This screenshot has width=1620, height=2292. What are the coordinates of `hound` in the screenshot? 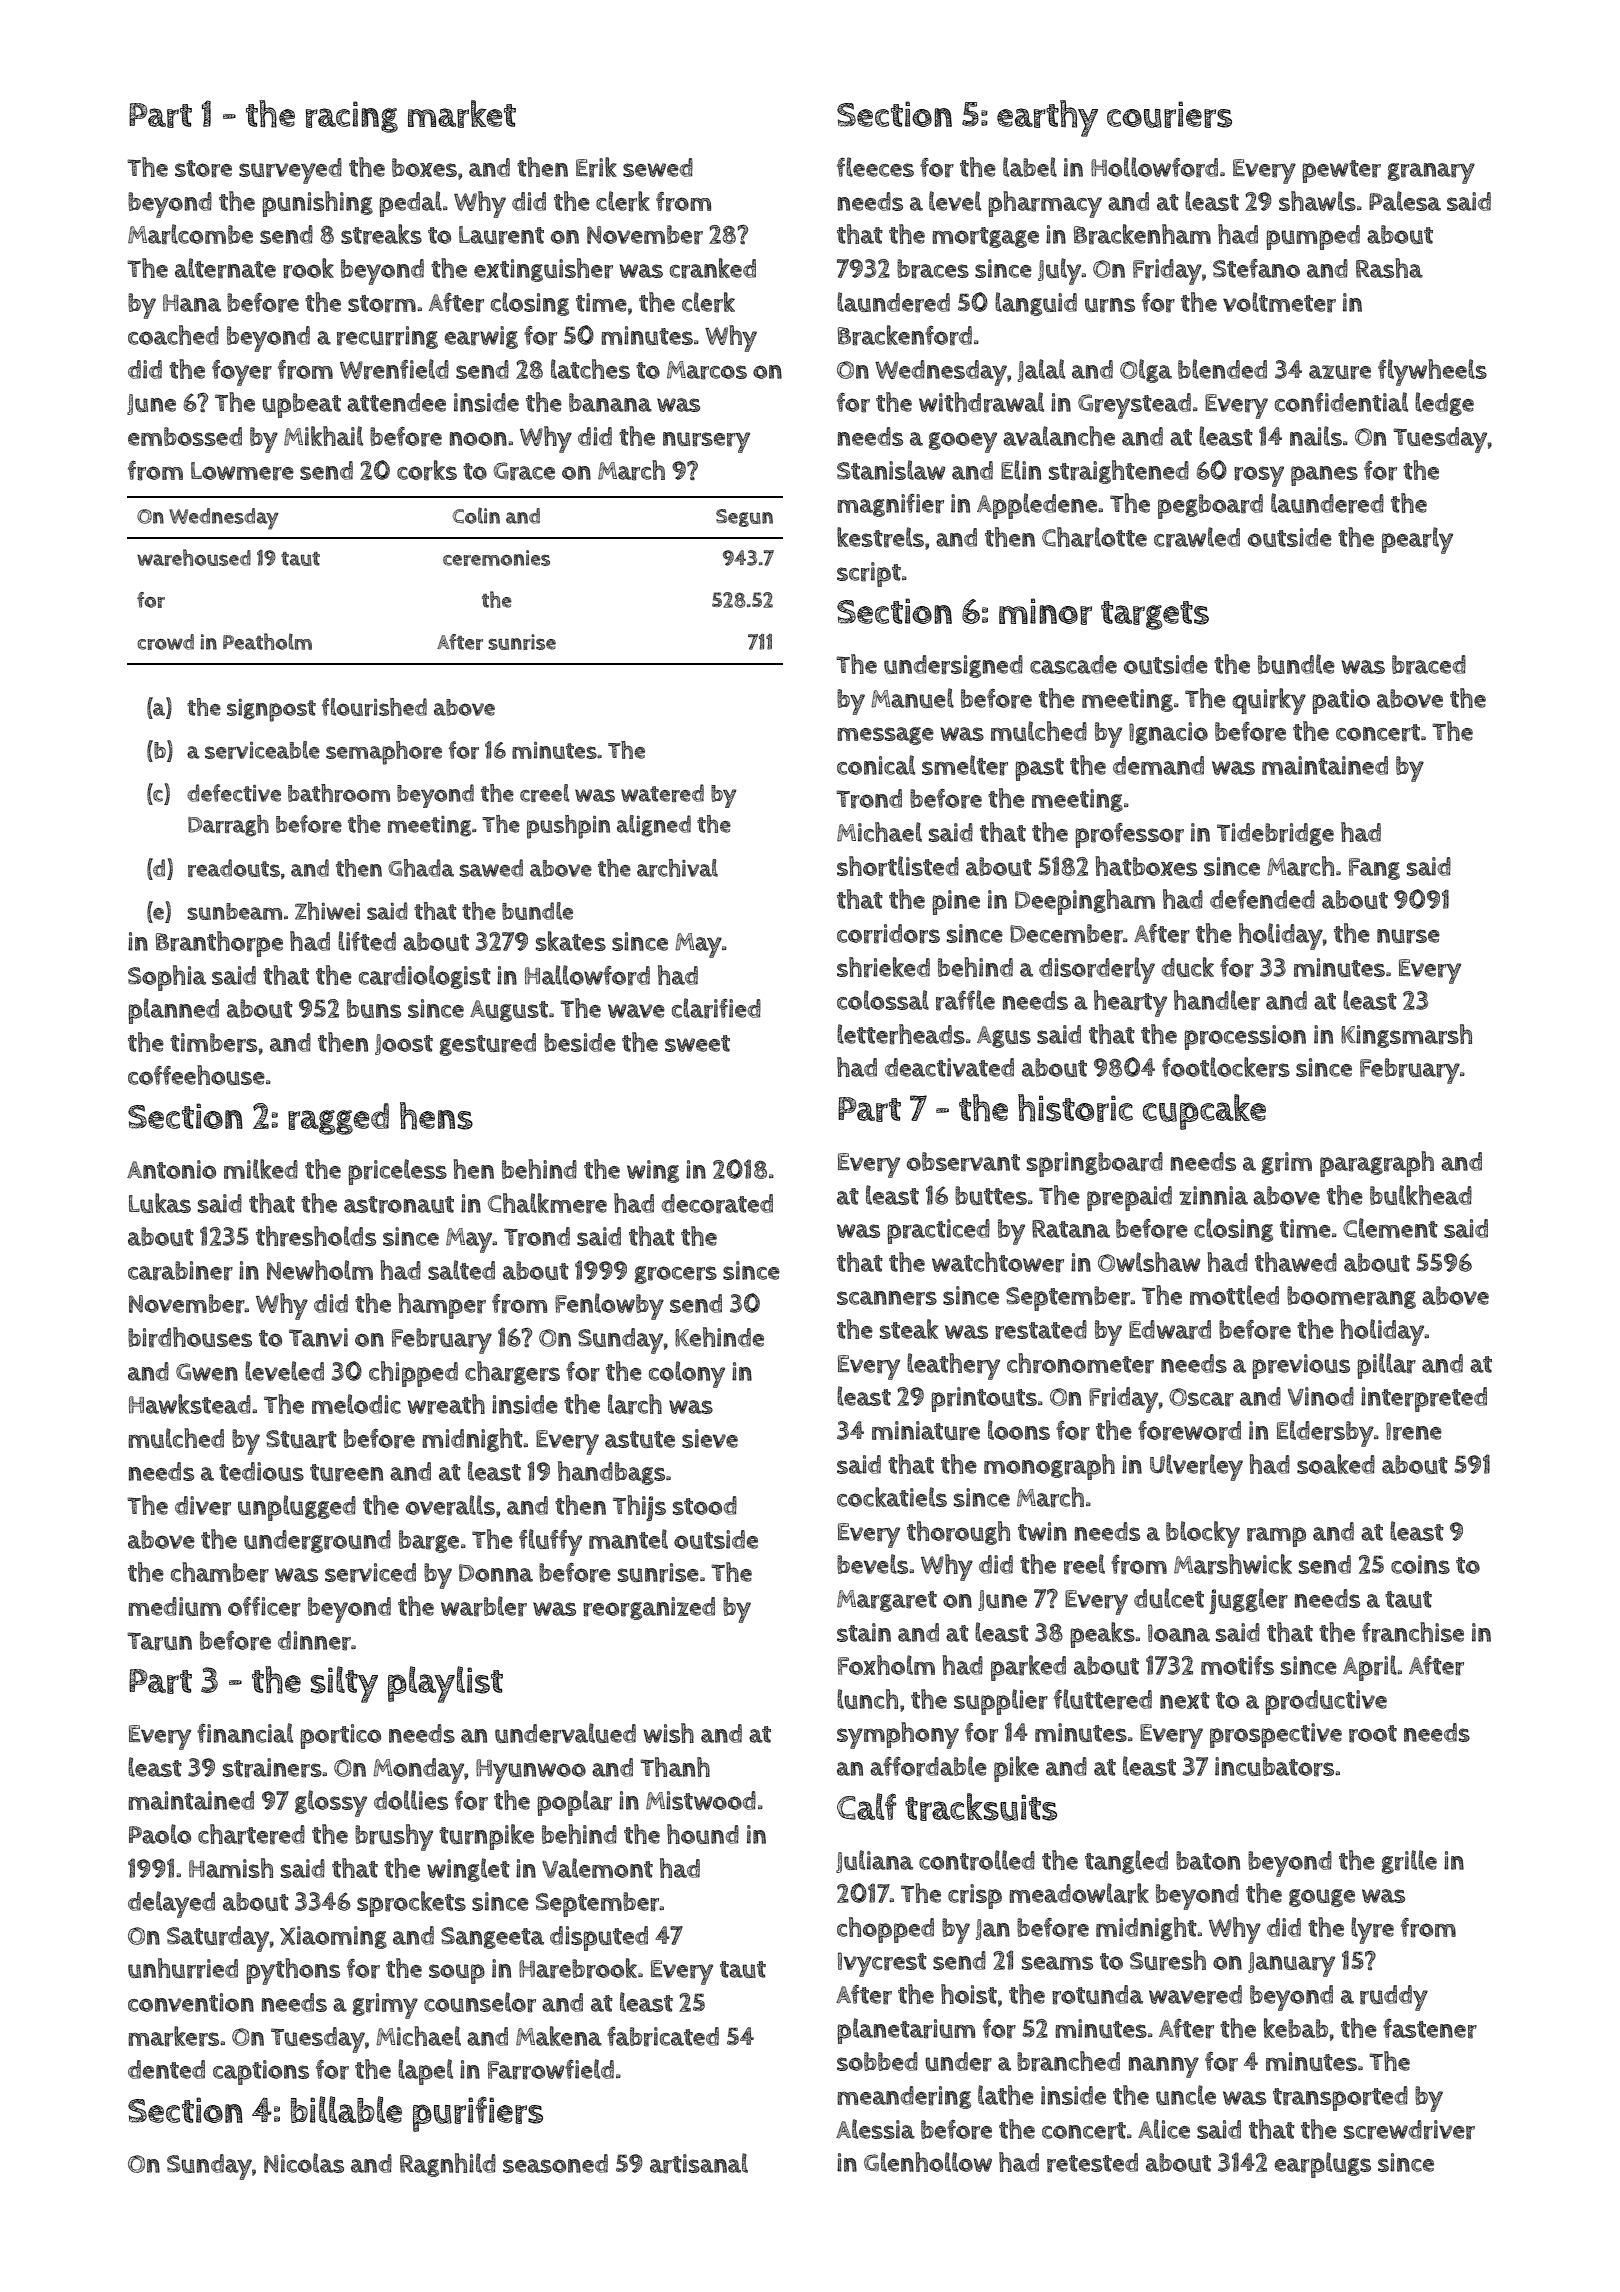 It's located at (703, 1834).
